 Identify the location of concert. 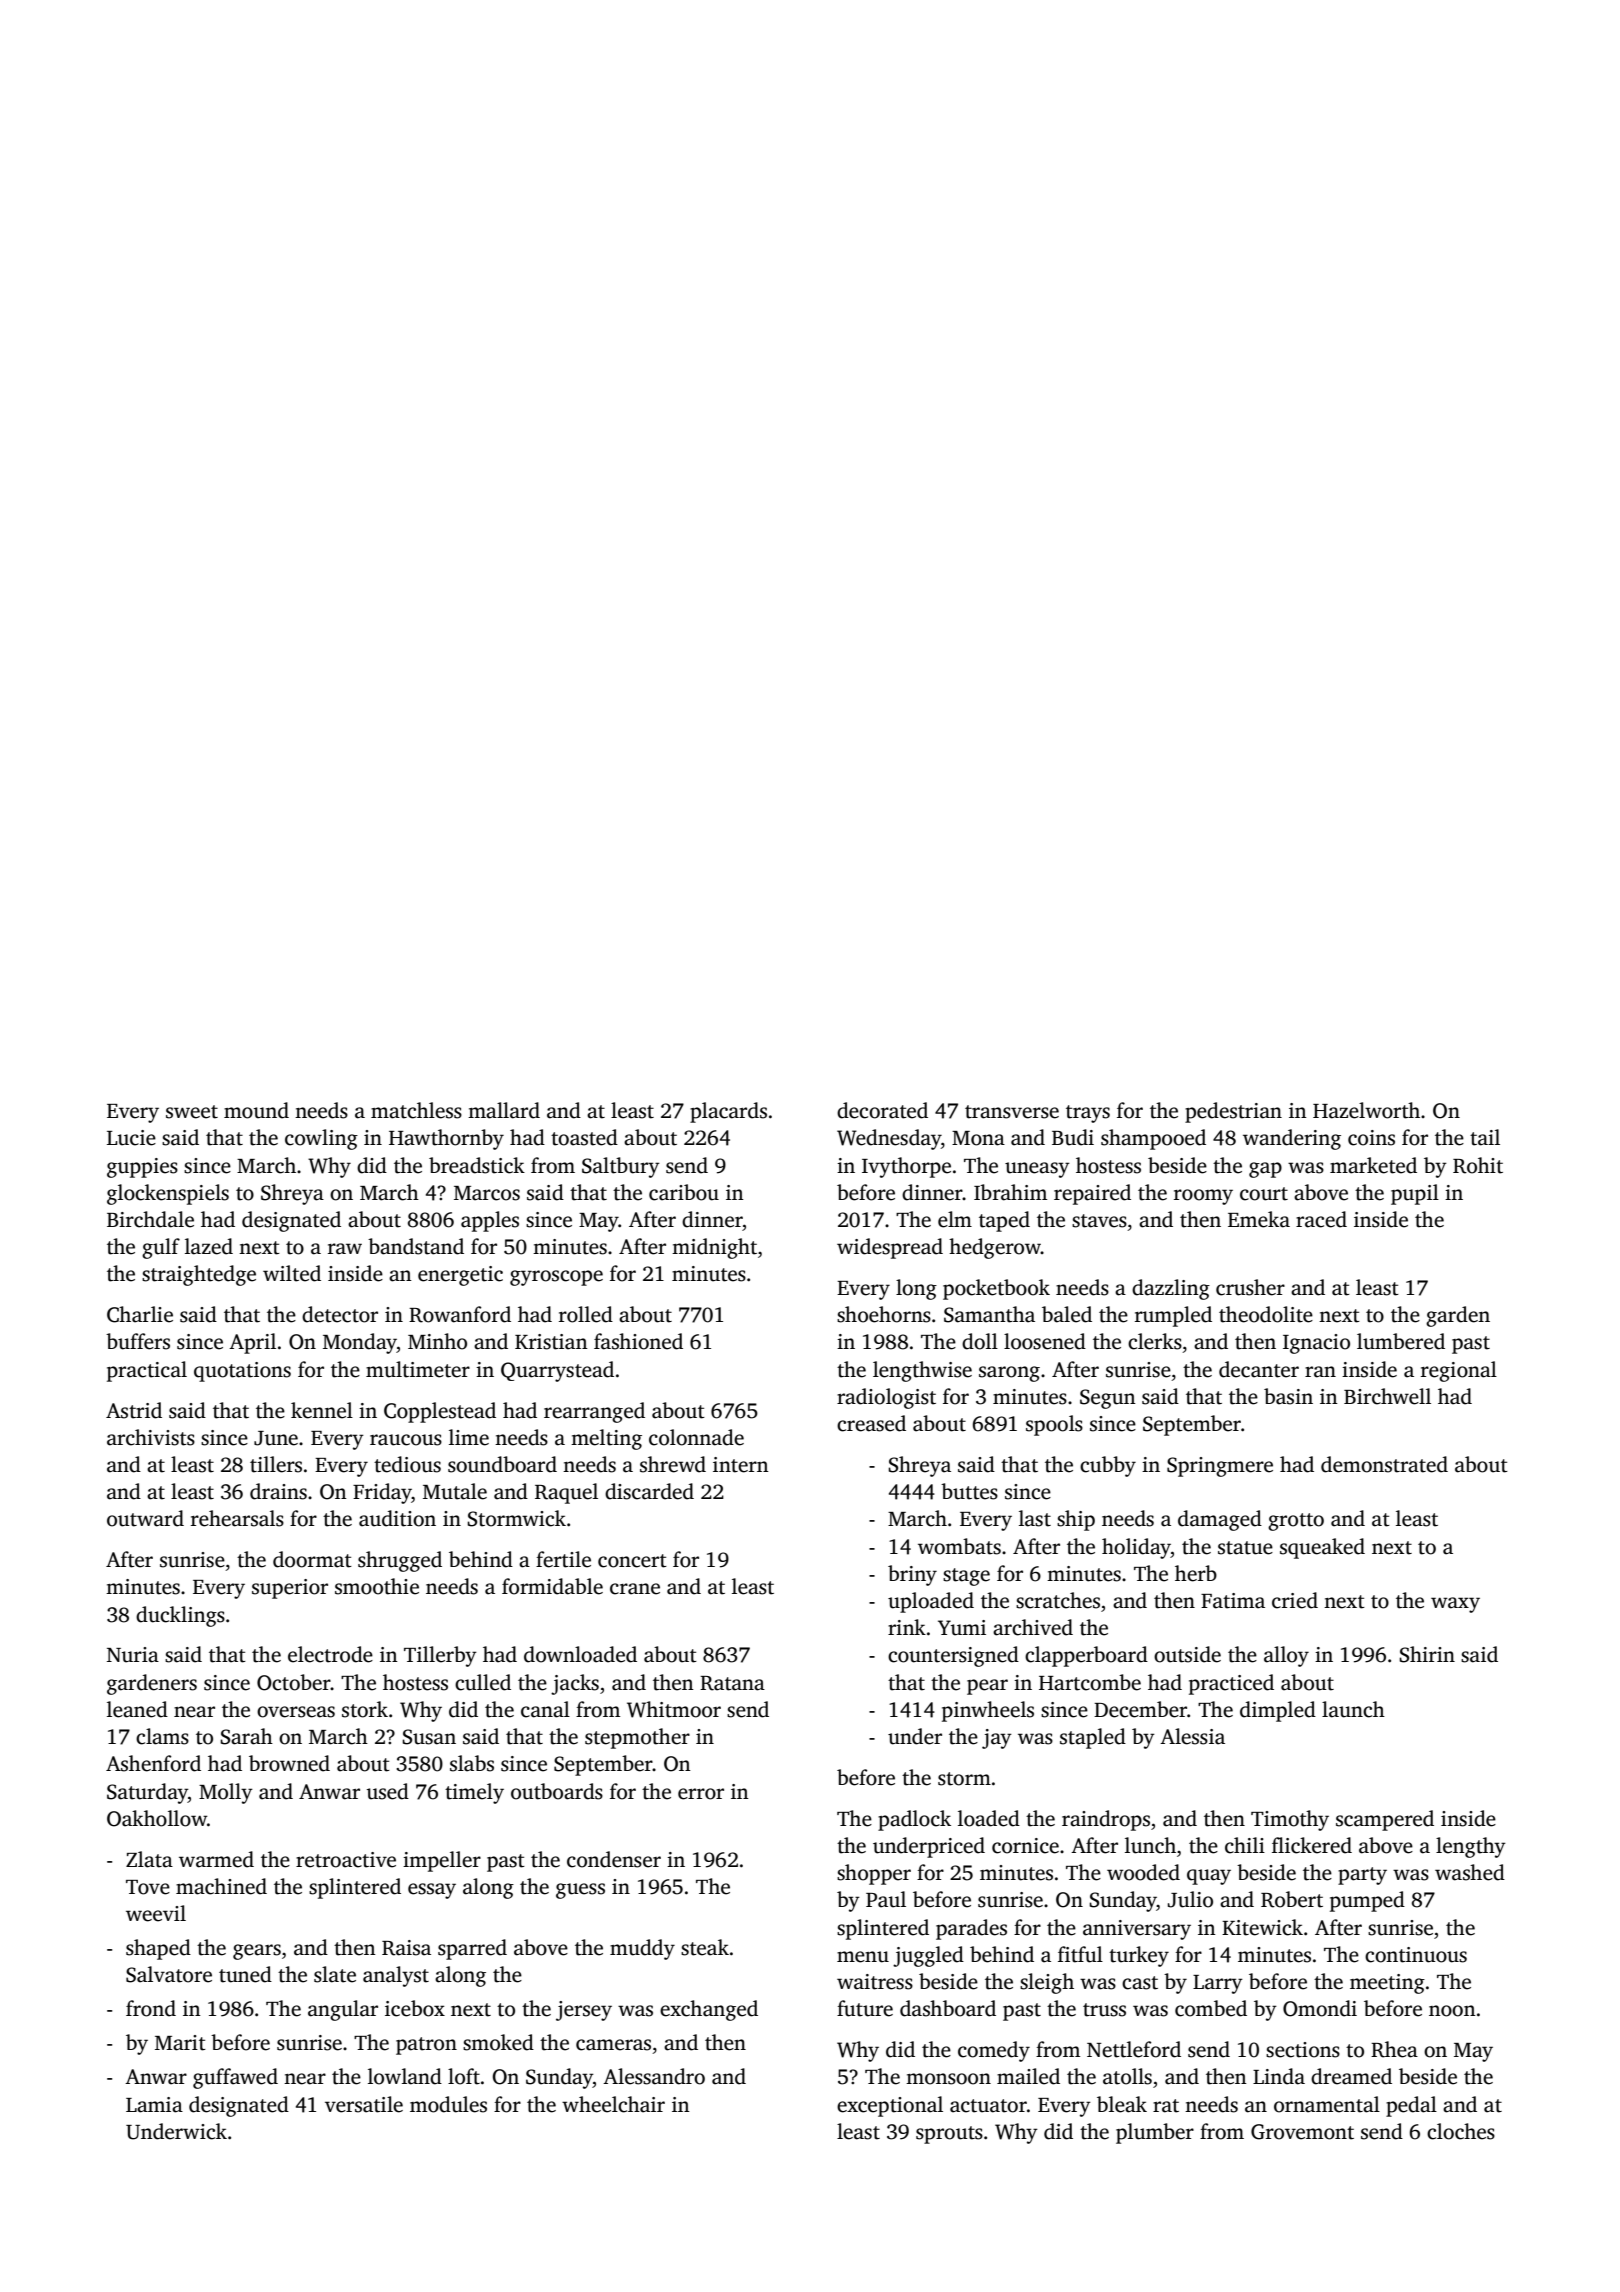
(632, 1561).
